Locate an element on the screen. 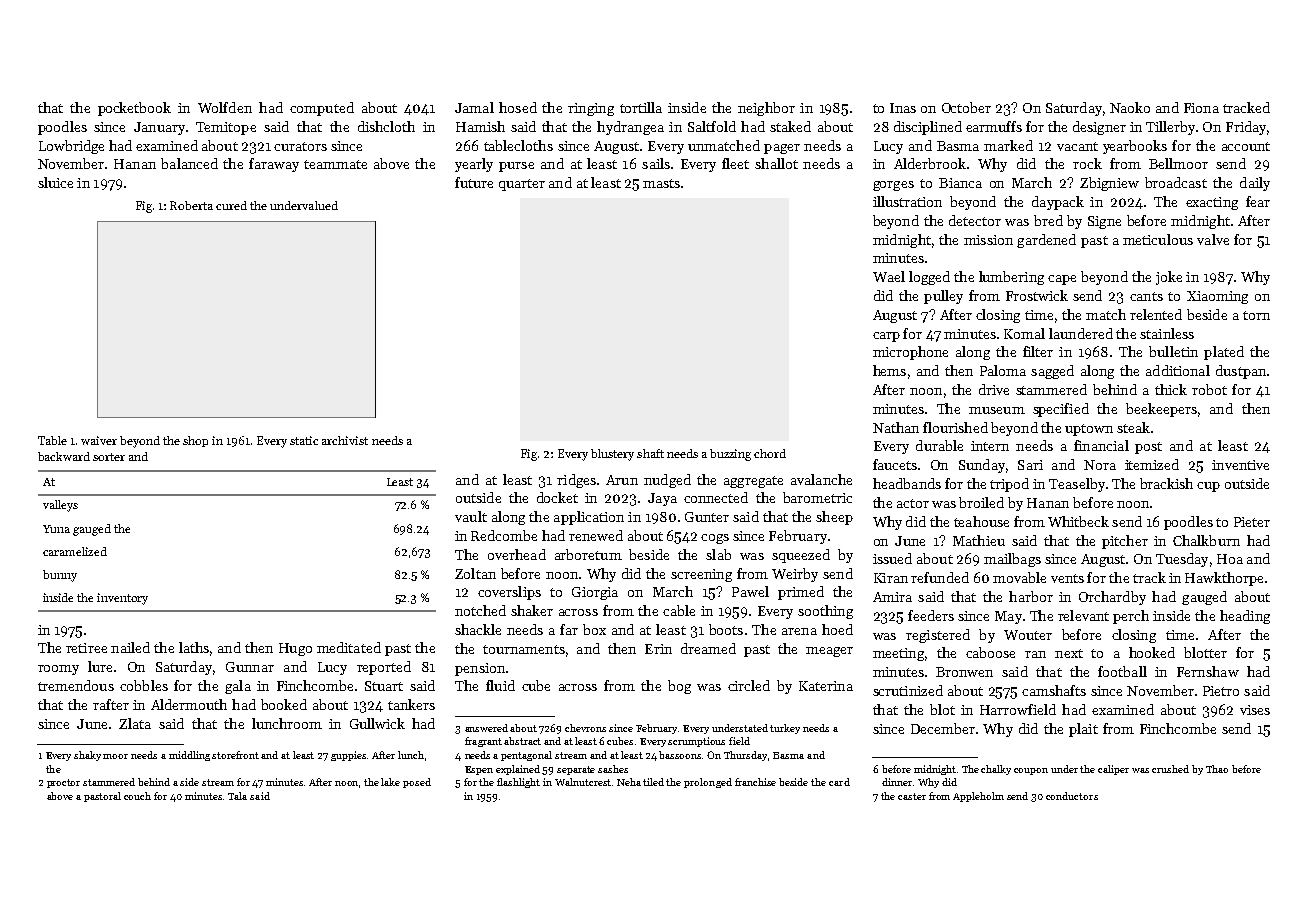 The height and width of the screenshot is (924, 1308). conductors is located at coordinates (1072, 796).
